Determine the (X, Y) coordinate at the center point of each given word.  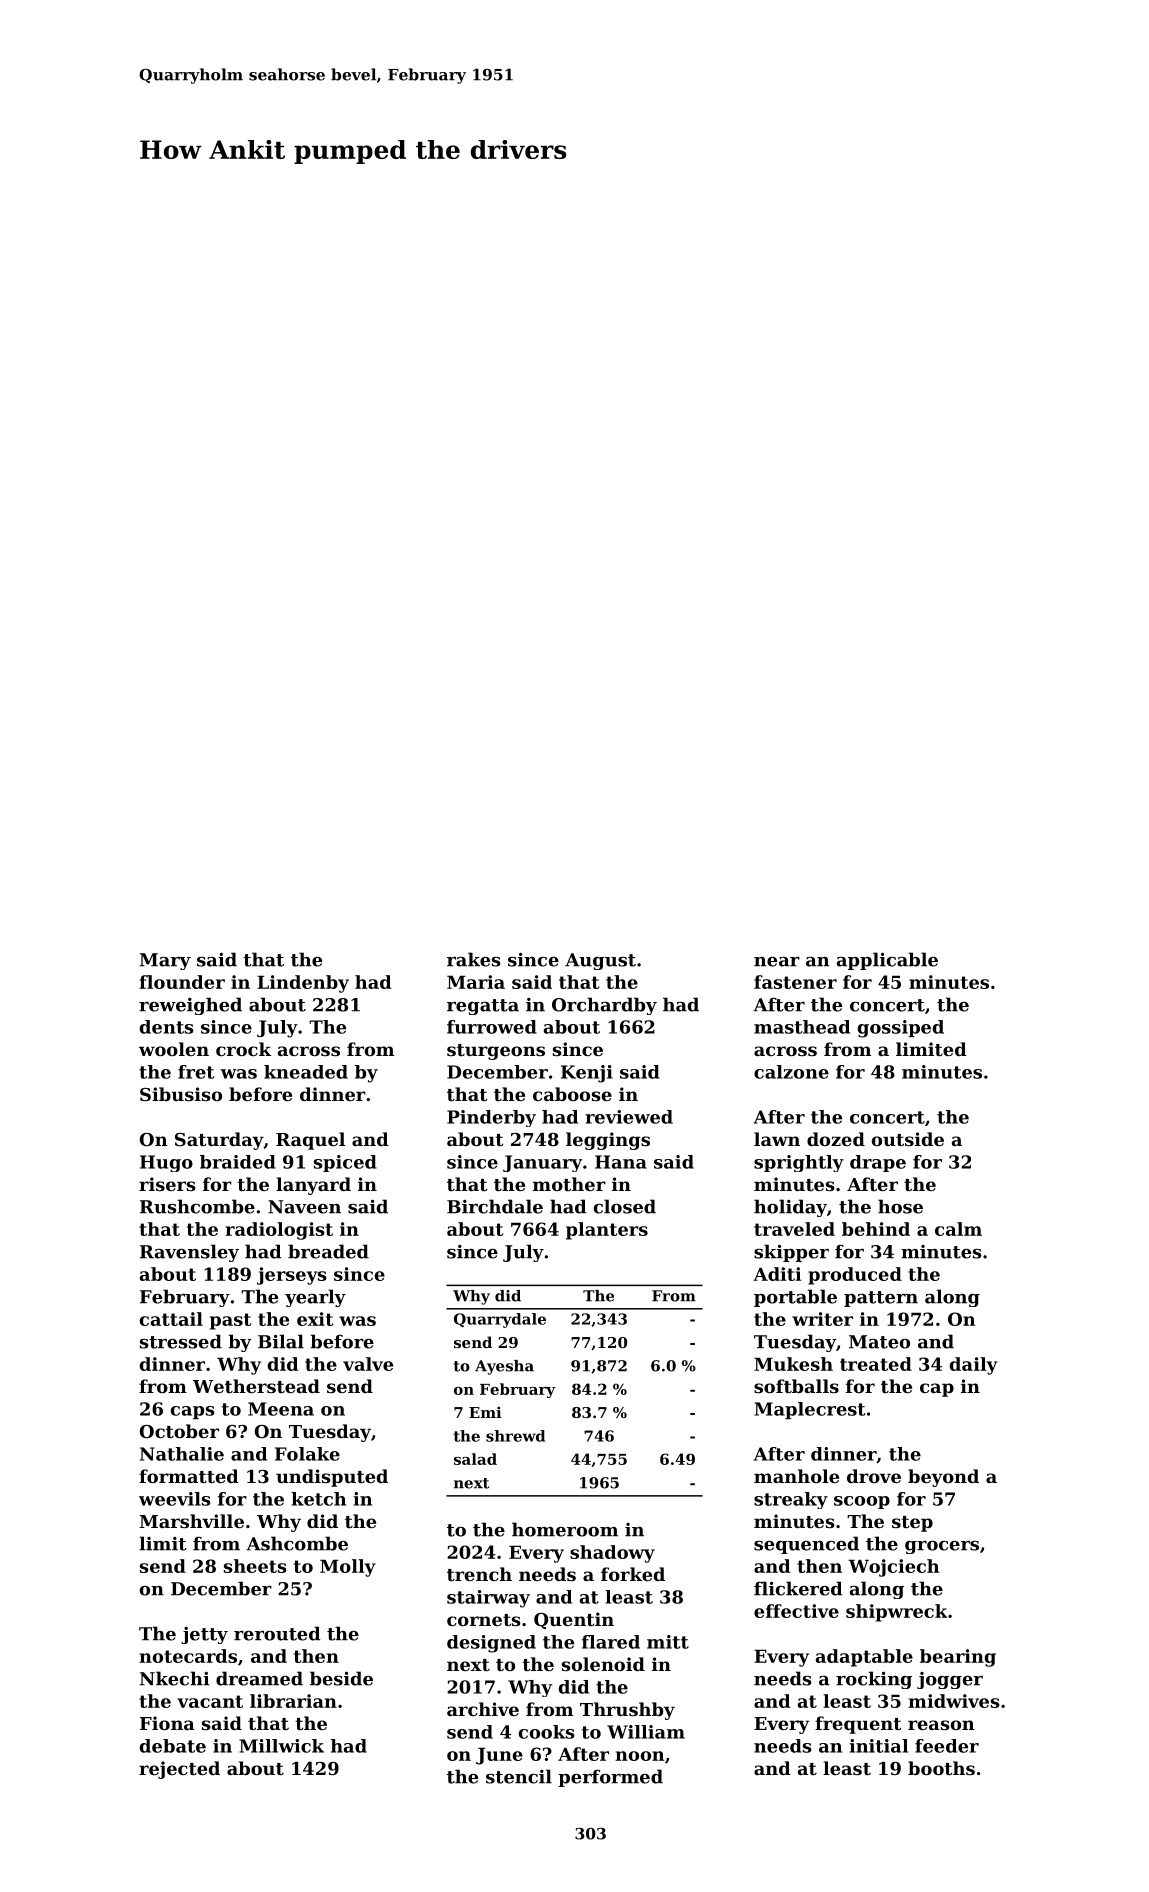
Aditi (777, 1274)
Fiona (167, 1723)
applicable (887, 961)
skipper (791, 1253)
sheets (255, 1566)
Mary (165, 961)
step (912, 1524)
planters (607, 1231)
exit (315, 1319)
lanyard (313, 1186)
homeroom (565, 1529)
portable (795, 1298)
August (600, 961)
